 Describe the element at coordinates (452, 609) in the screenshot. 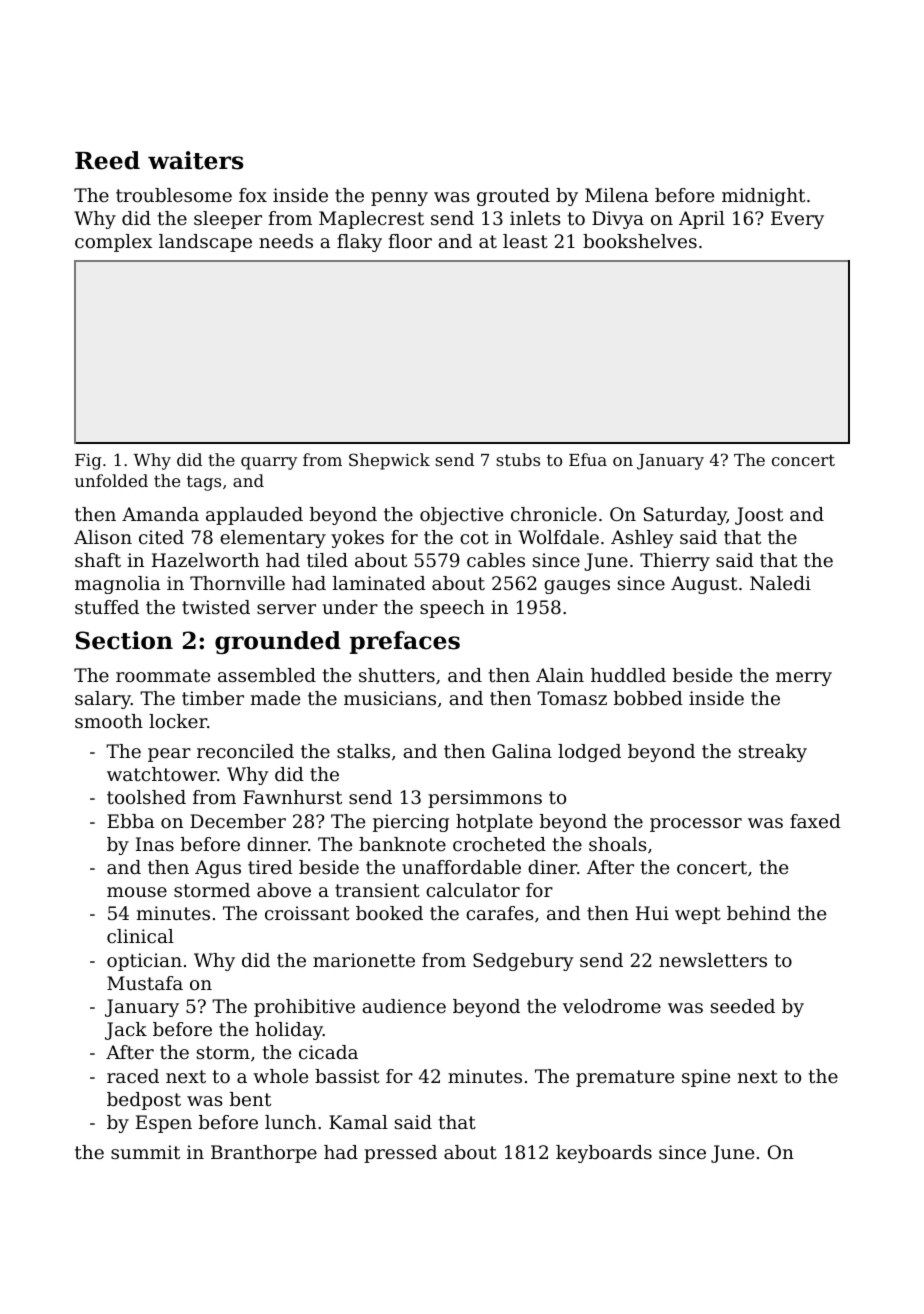

I see `speech` at that location.
